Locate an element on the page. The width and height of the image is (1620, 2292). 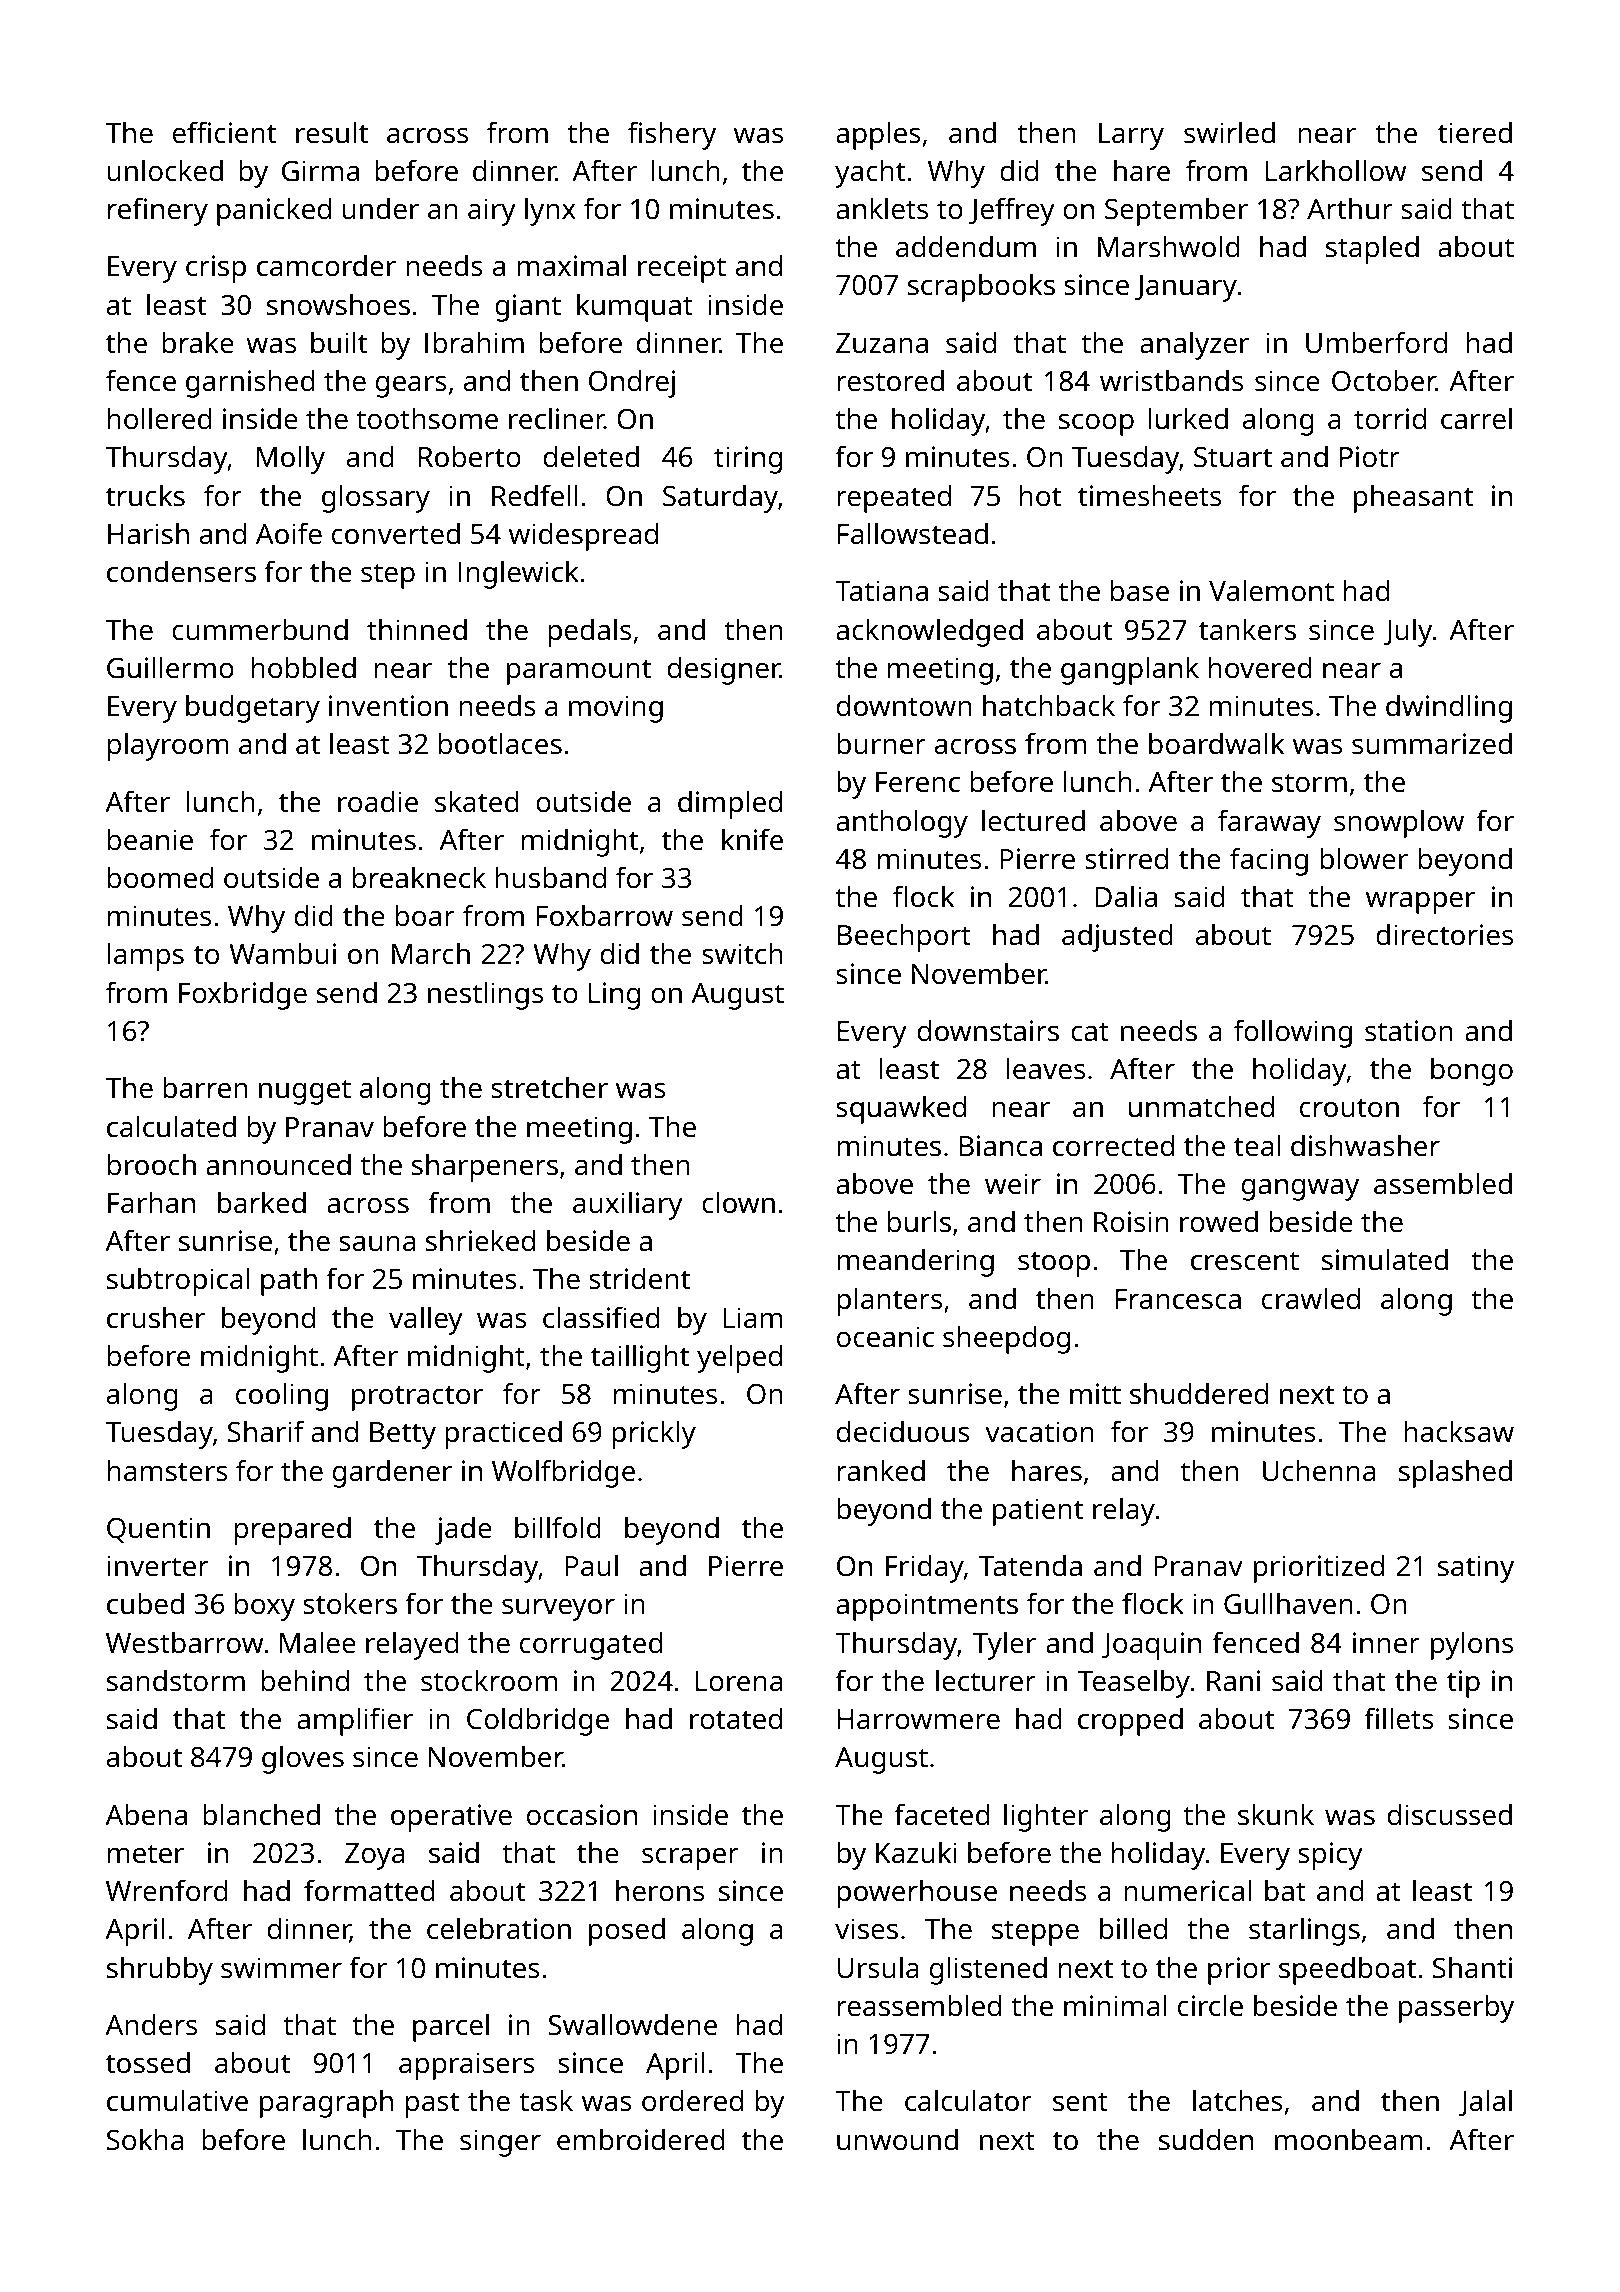
posed is located at coordinates (627, 1932).
